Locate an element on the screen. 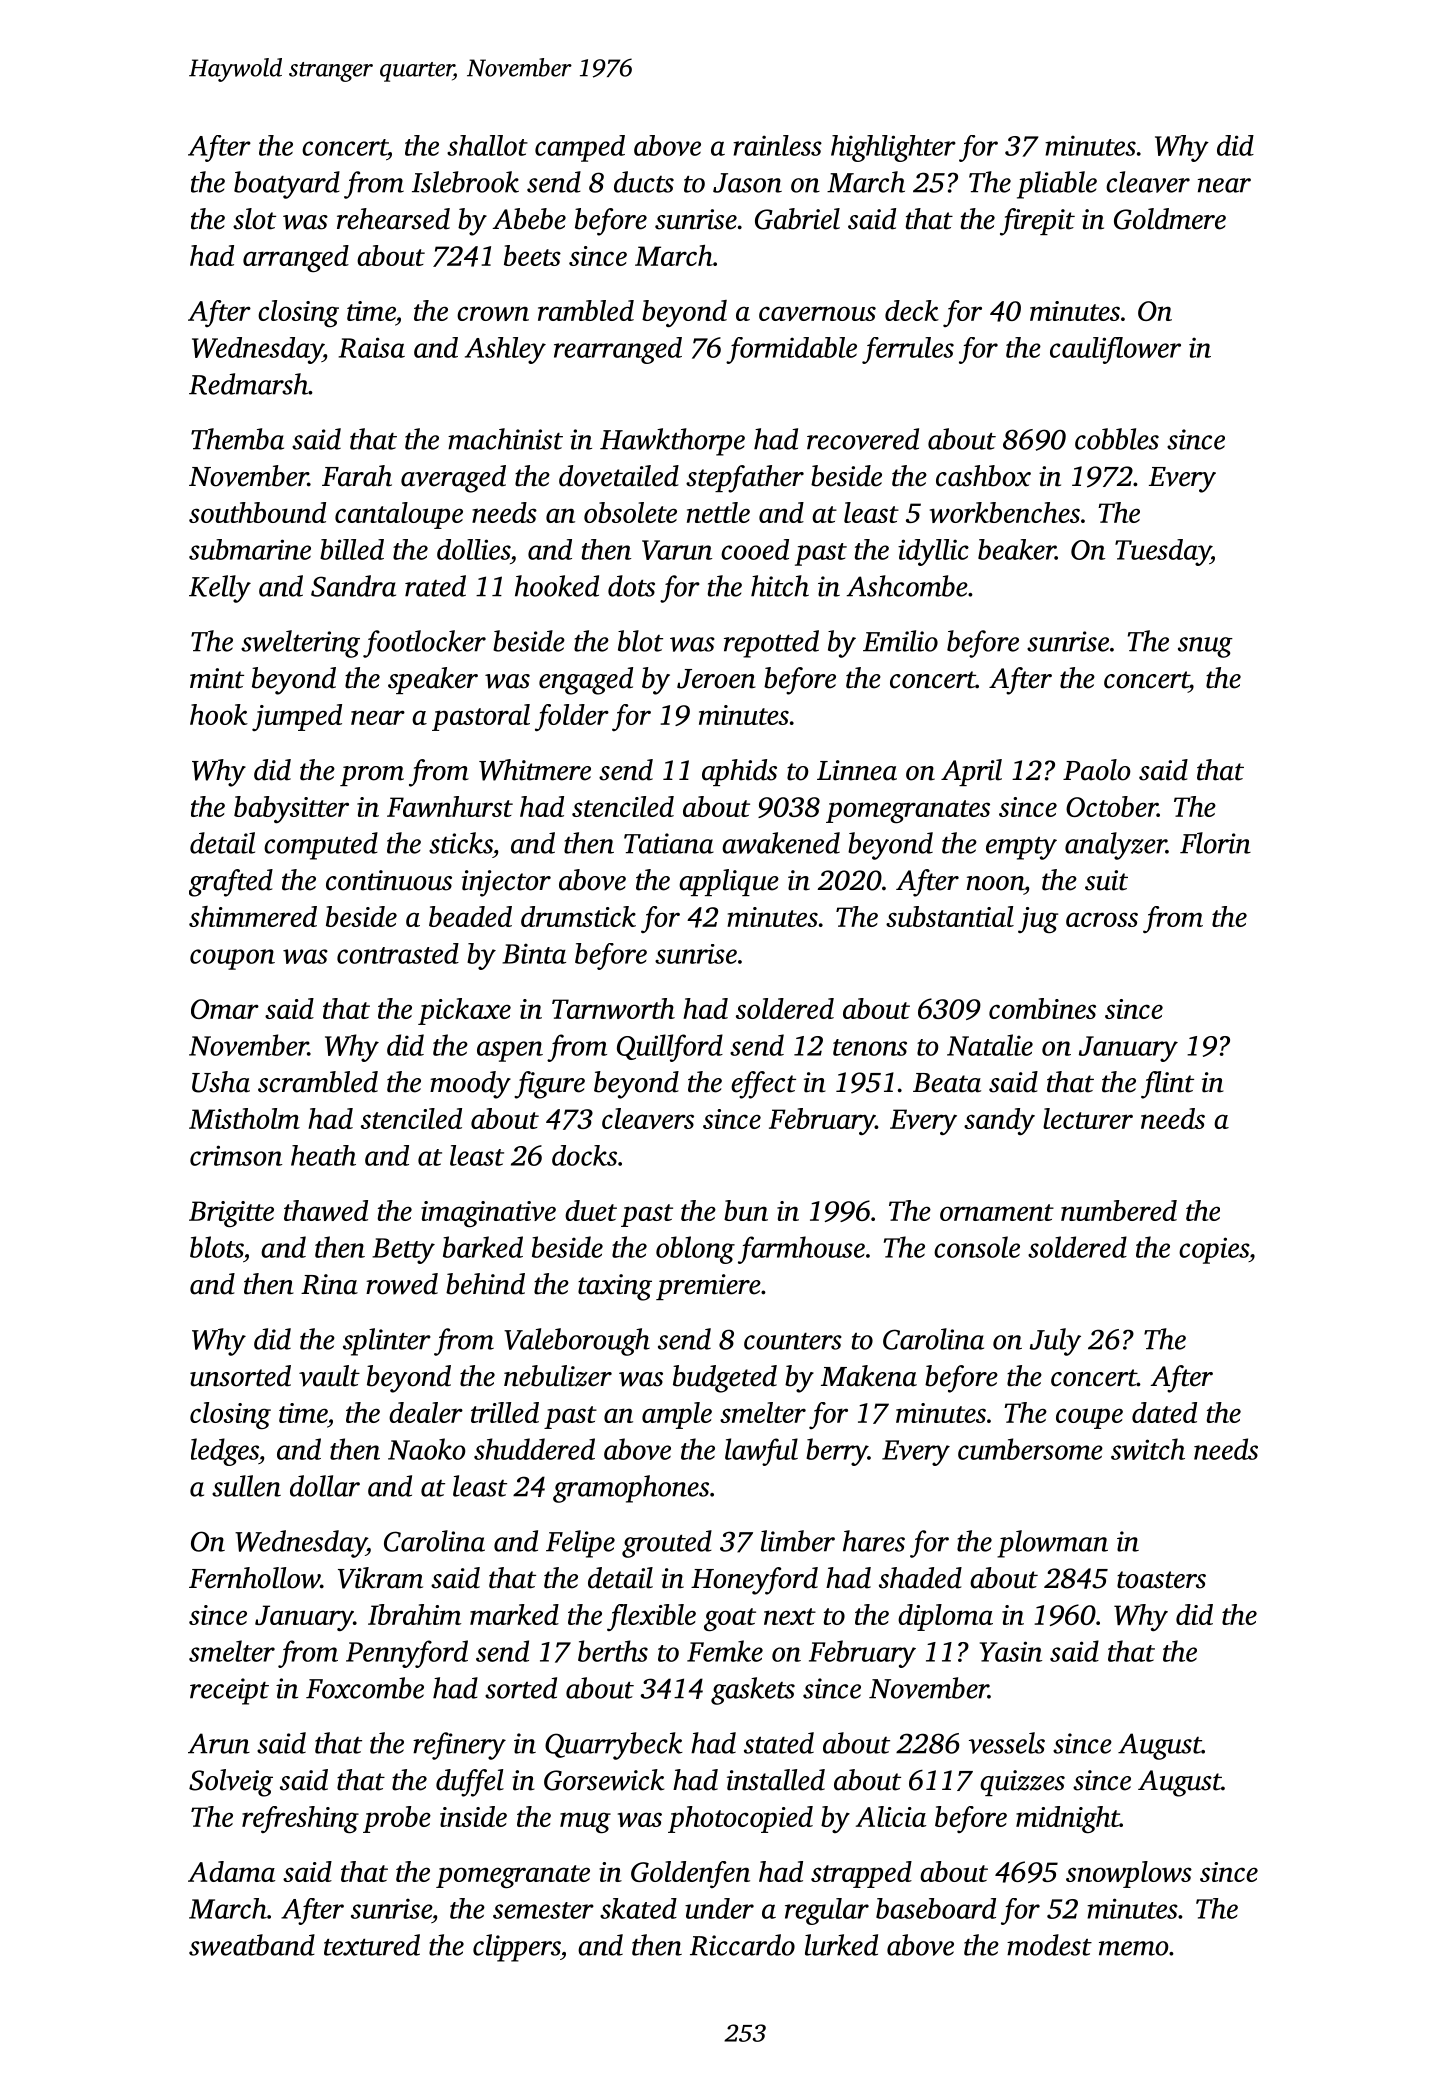 This screenshot has height=2100, width=1450. probe is located at coordinates (397, 1819).
